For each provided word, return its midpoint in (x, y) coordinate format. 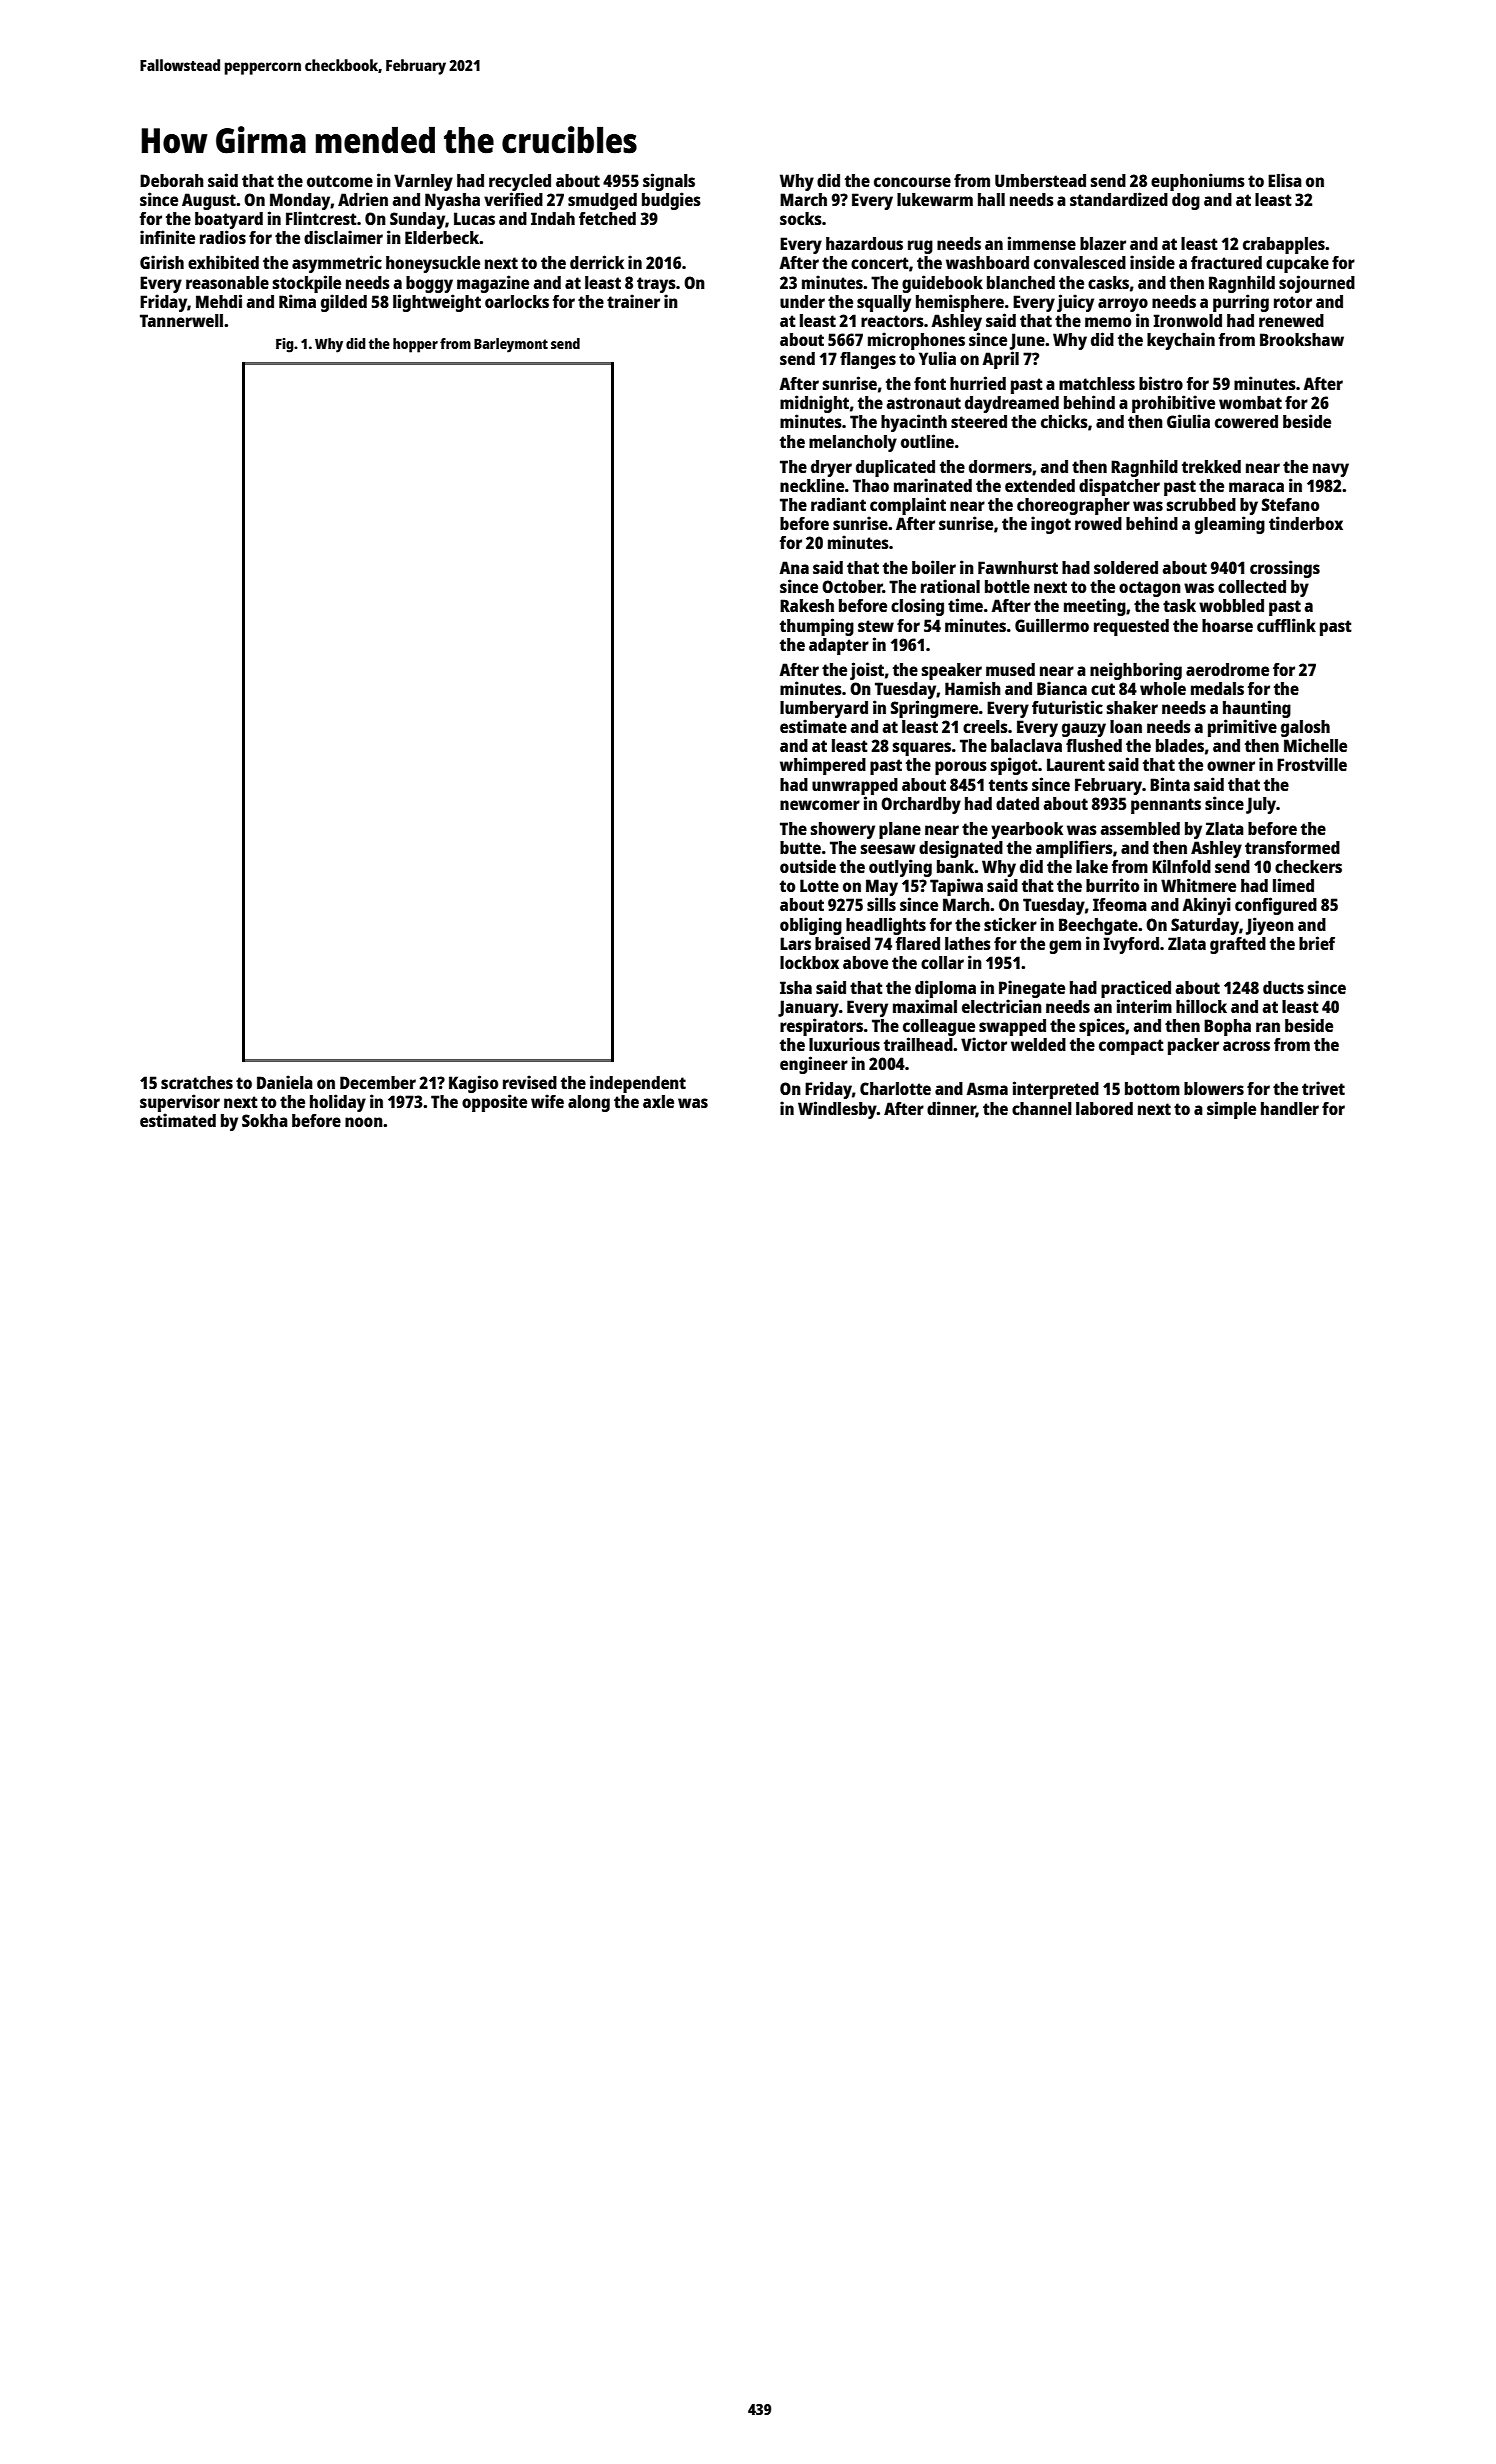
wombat (1250, 402)
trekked (1211, 466)
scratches (197, 1082)
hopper (415, 345)
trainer (633, 301)
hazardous (864, 243)
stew (876, 626)
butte (800, 847)
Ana (794, 567)
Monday (300, 201)
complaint (908, 506)
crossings (1285, 569)
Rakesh (807, 605)
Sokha (265, 1120)
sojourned (1317, 284)
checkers (1308, 866)
